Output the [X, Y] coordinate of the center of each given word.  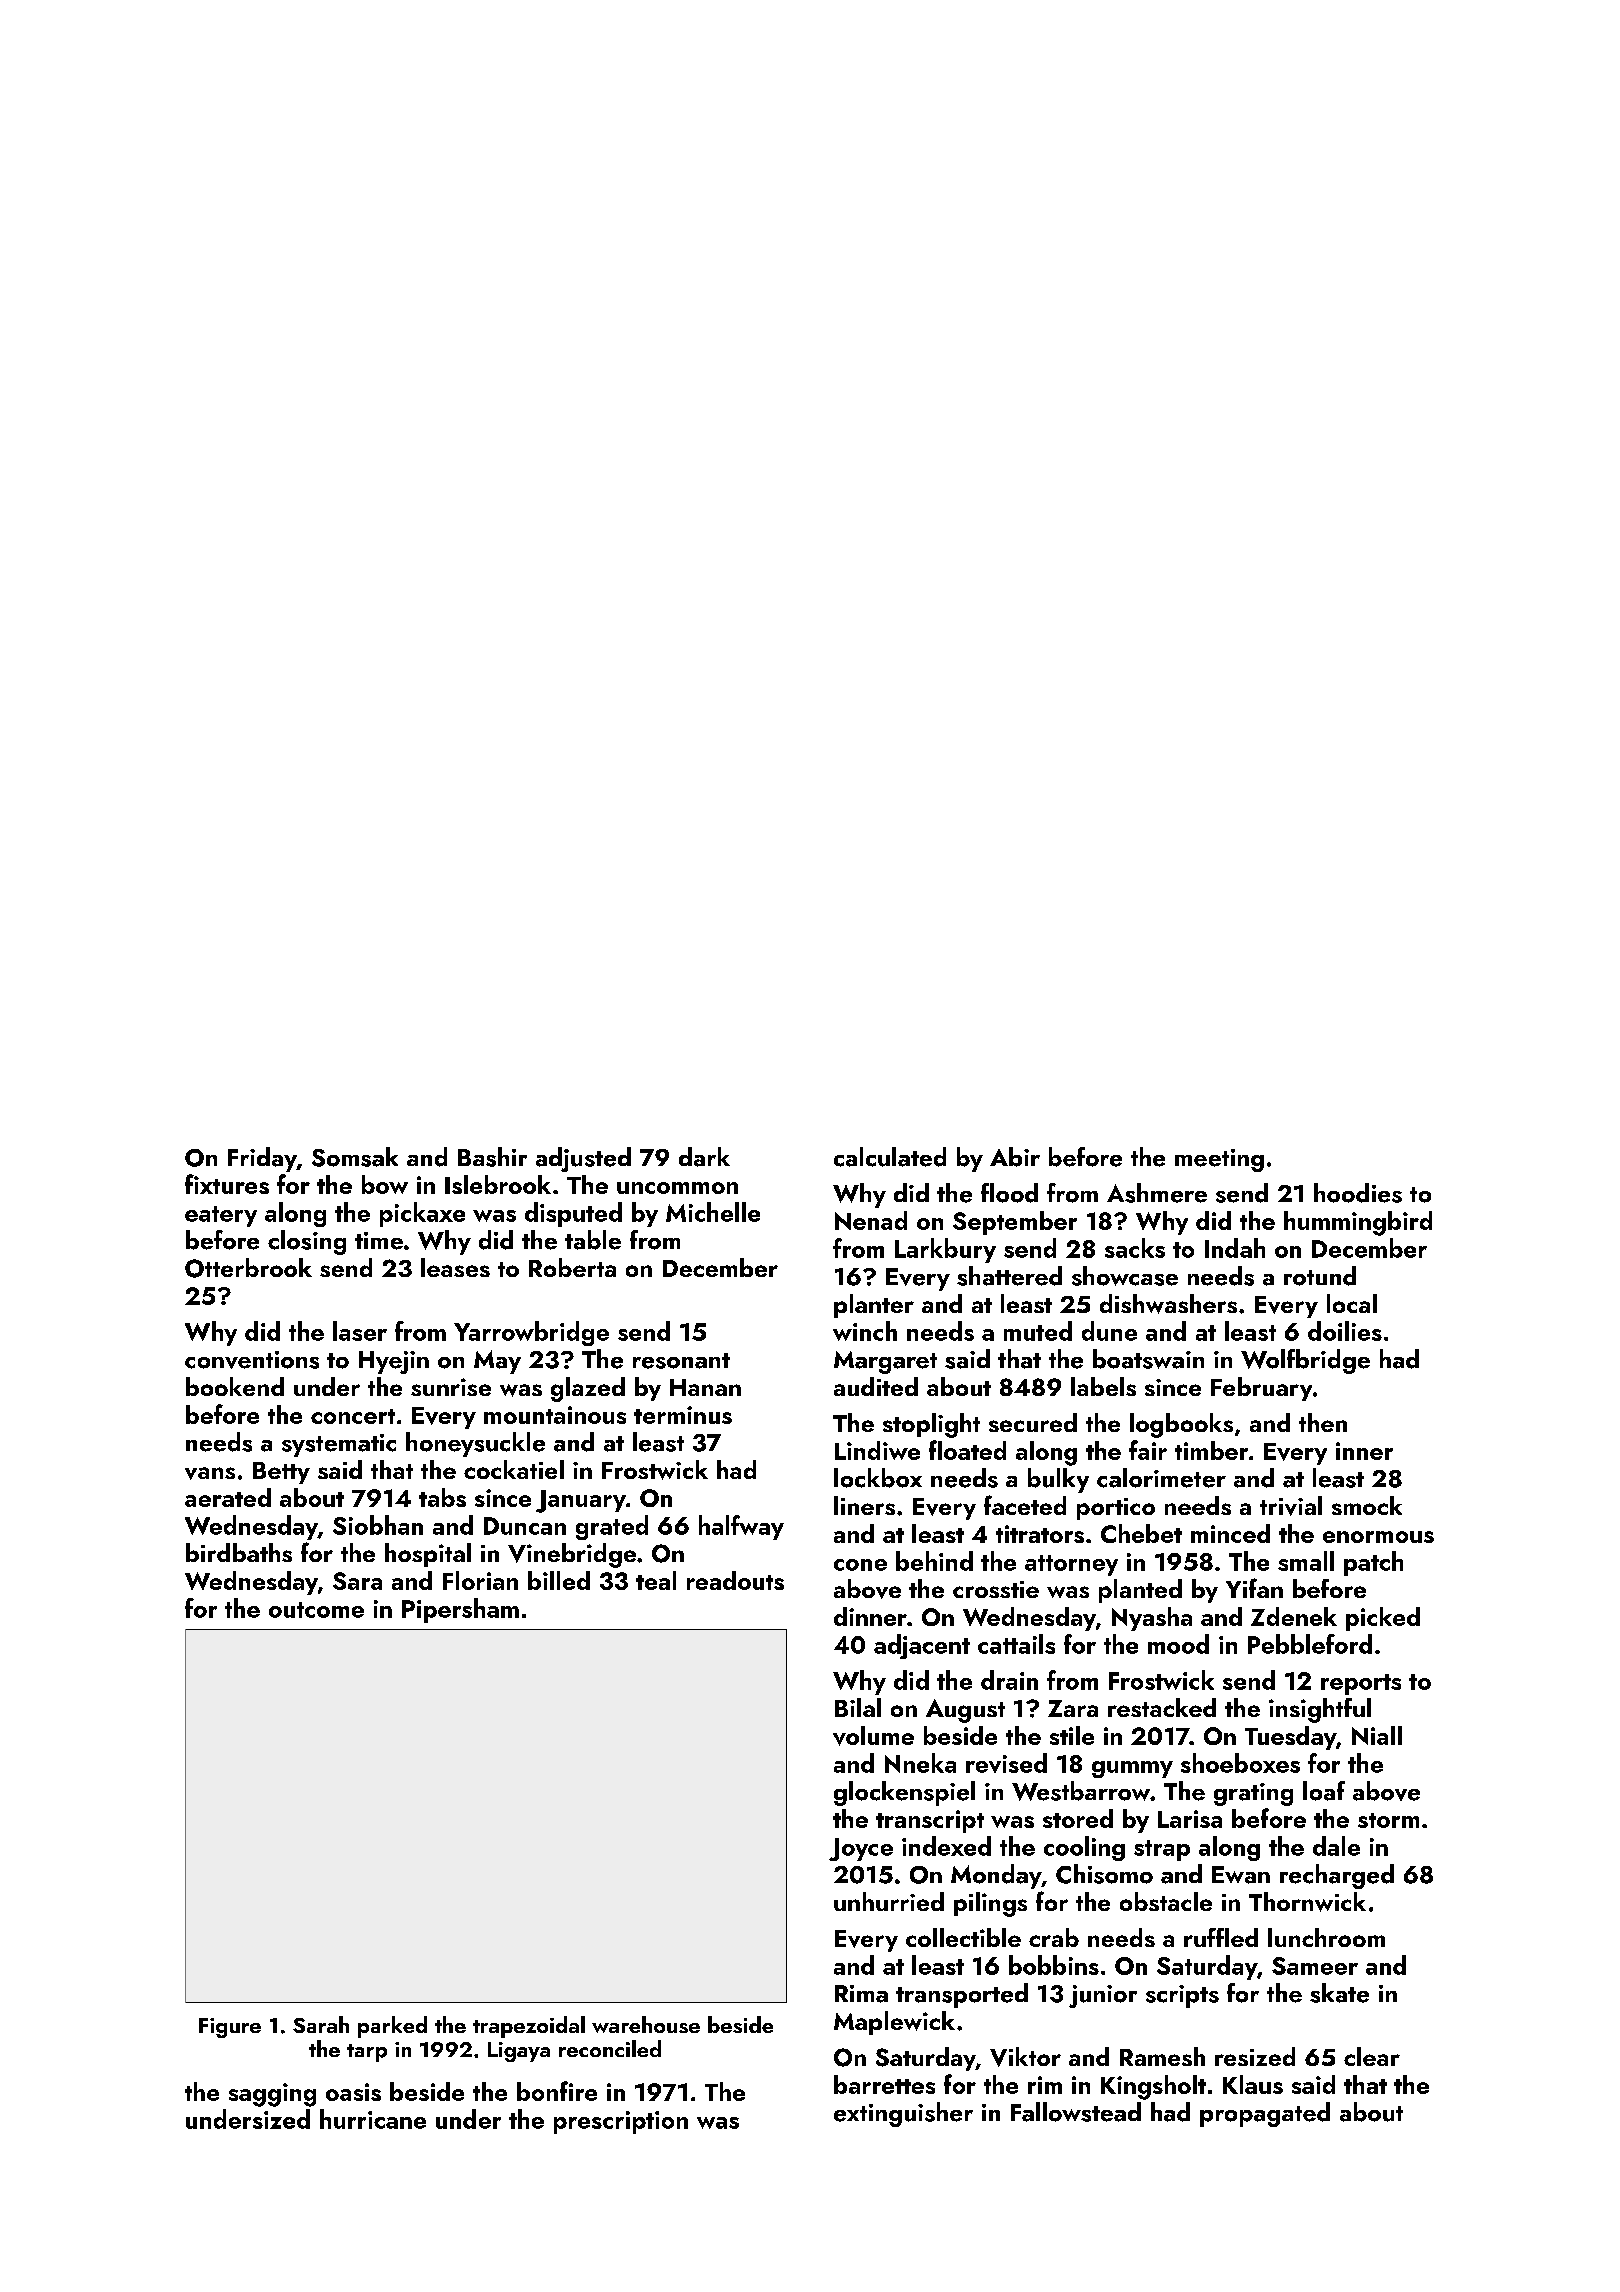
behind [934, 1561]
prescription [621, 2122]
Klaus [1253, 2084]
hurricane [373, 2119]
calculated [890, 1157]
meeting [1219, 1160]
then [1323, 1422]
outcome [316, 1610]
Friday [262, 1159]
